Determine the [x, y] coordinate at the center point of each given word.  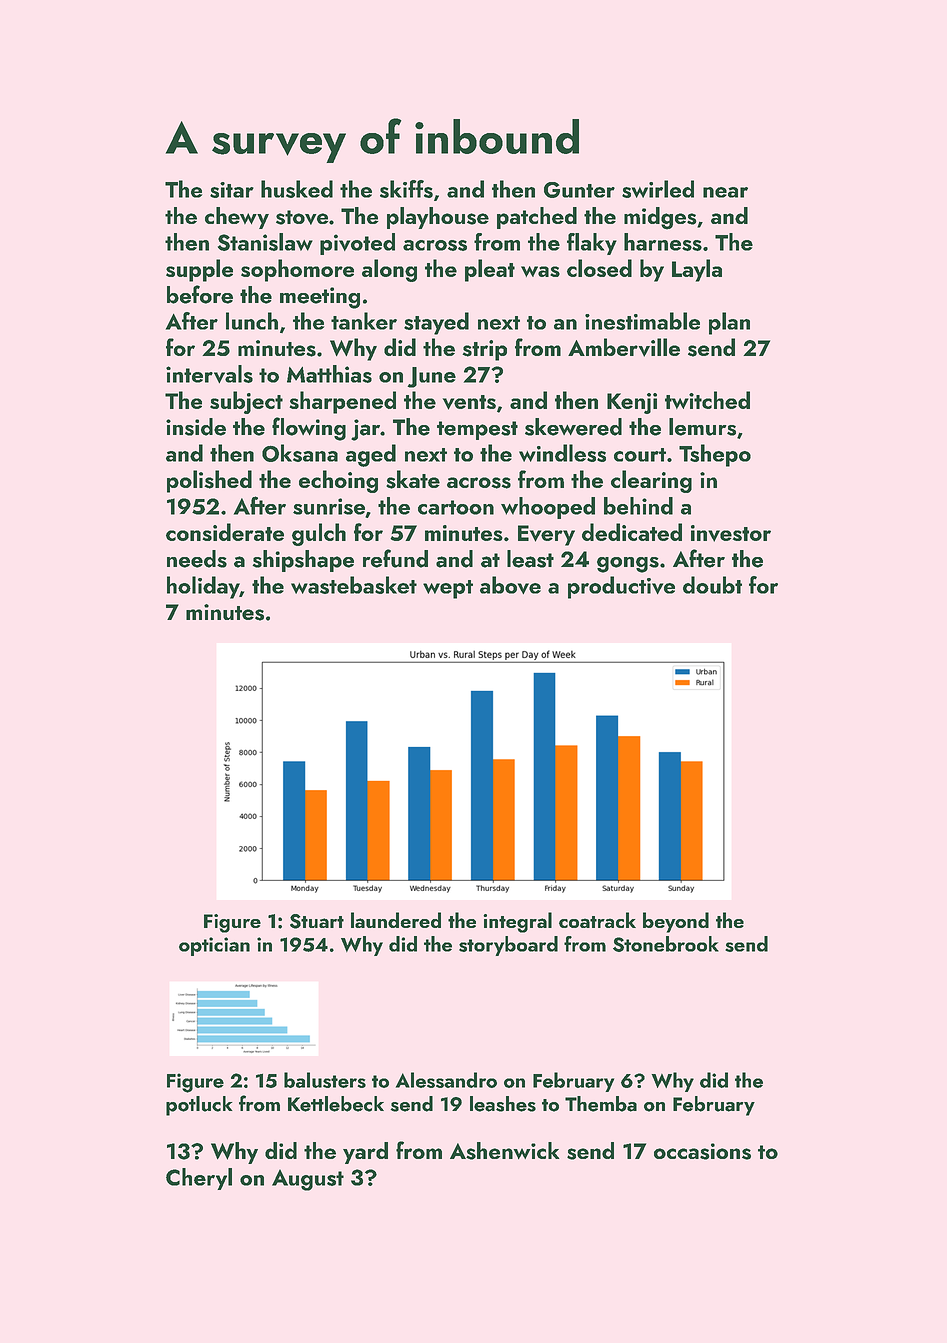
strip [484, 350]
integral [517, 922]
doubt [712, 585]
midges [660, 218]
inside [196, 427]
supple [199, 270]
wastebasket [354, 585]
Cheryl [199, 1179]
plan [729, 323]
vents [469, 402]
